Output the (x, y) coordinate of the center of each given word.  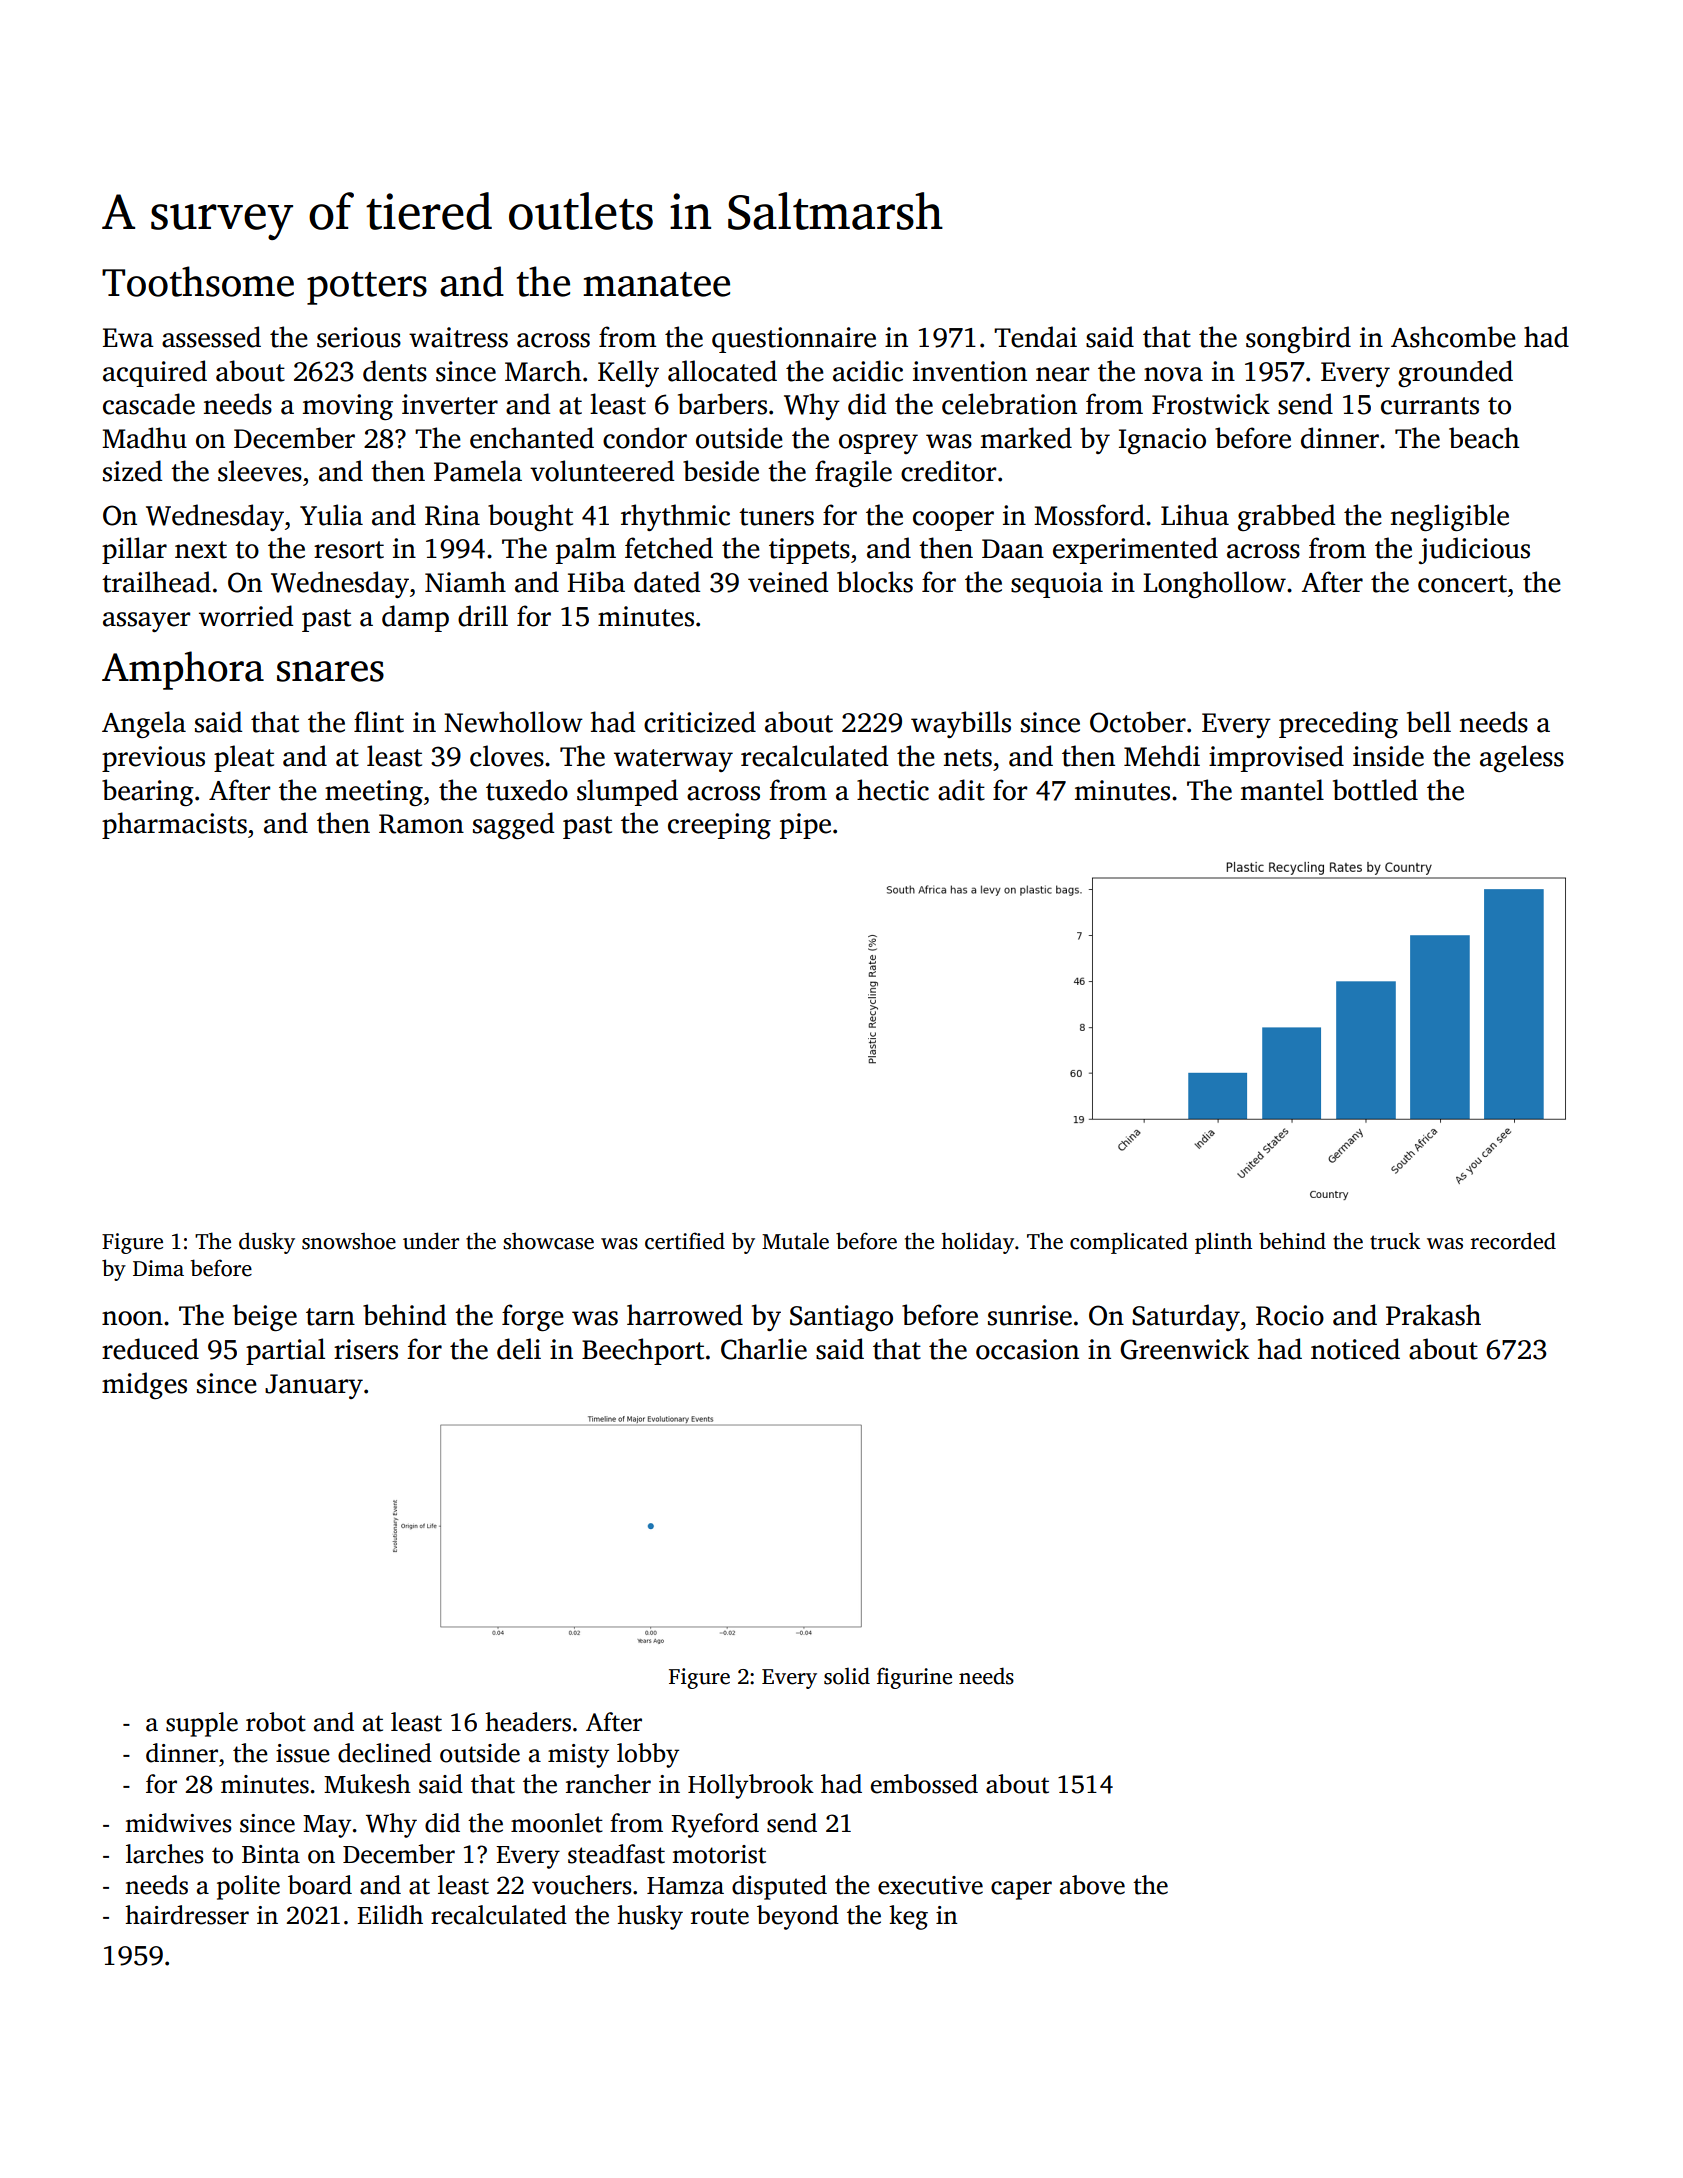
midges (144, 1385)
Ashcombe (1453, 337)
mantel (1282, 790)
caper (1021, 1890)
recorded (1513, 1241)
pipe (805, 826)
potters (367, 288)
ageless (1522, 758)
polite (248, 1887)
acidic (868, 371)
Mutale (795, 1241)
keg (908, 1917)
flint (379, 722)
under (431, 1241)
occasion (1027, 1349)
